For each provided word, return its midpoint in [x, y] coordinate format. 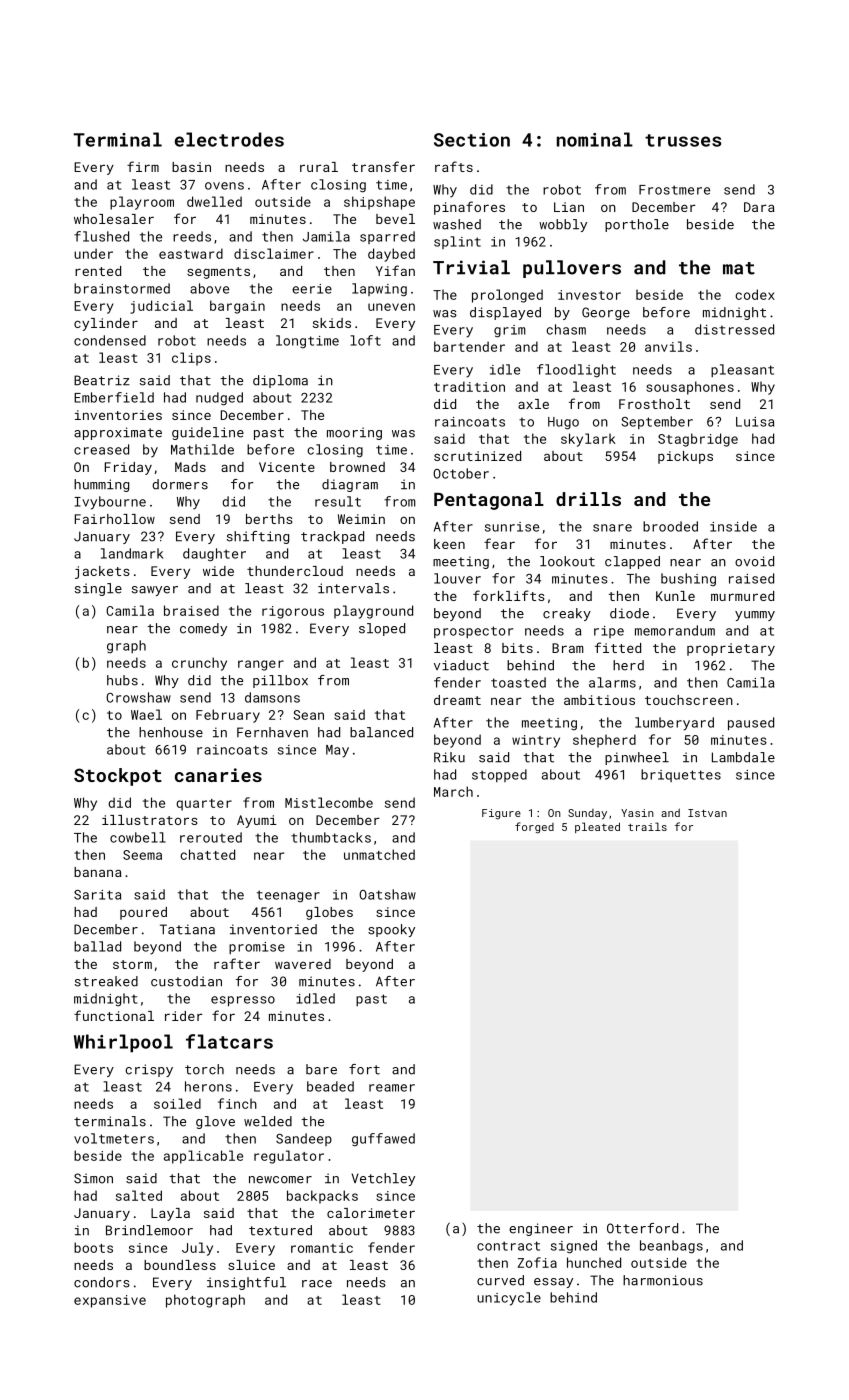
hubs [122, 680]
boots [93, 1247]
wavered [303, 964]
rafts [454, 166]
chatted [207, 854]
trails [647, 826]
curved [500, 1280]
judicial [161, 307]
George [606, 313]
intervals [353, 588]
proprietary [731, 649]
